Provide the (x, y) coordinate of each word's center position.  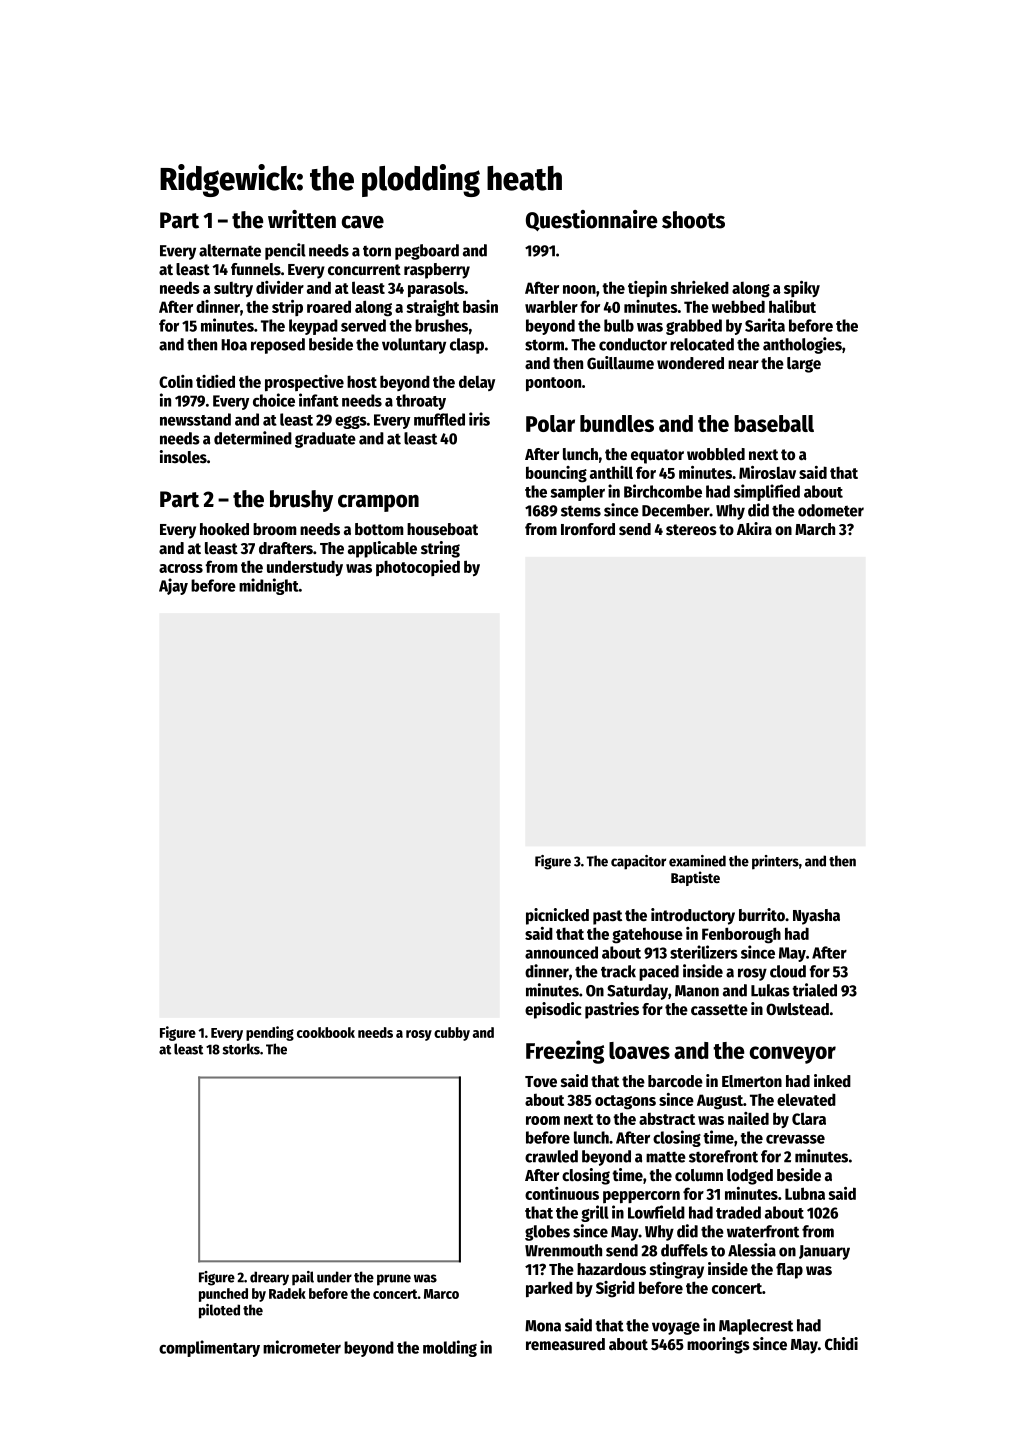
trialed (814, 990)
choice (274, 400)
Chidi (841, 1344)
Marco (441, 1294)
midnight (269, 586)
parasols (436, 290)
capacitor (638, 862)
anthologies (802, 345)
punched (223, 1295)
